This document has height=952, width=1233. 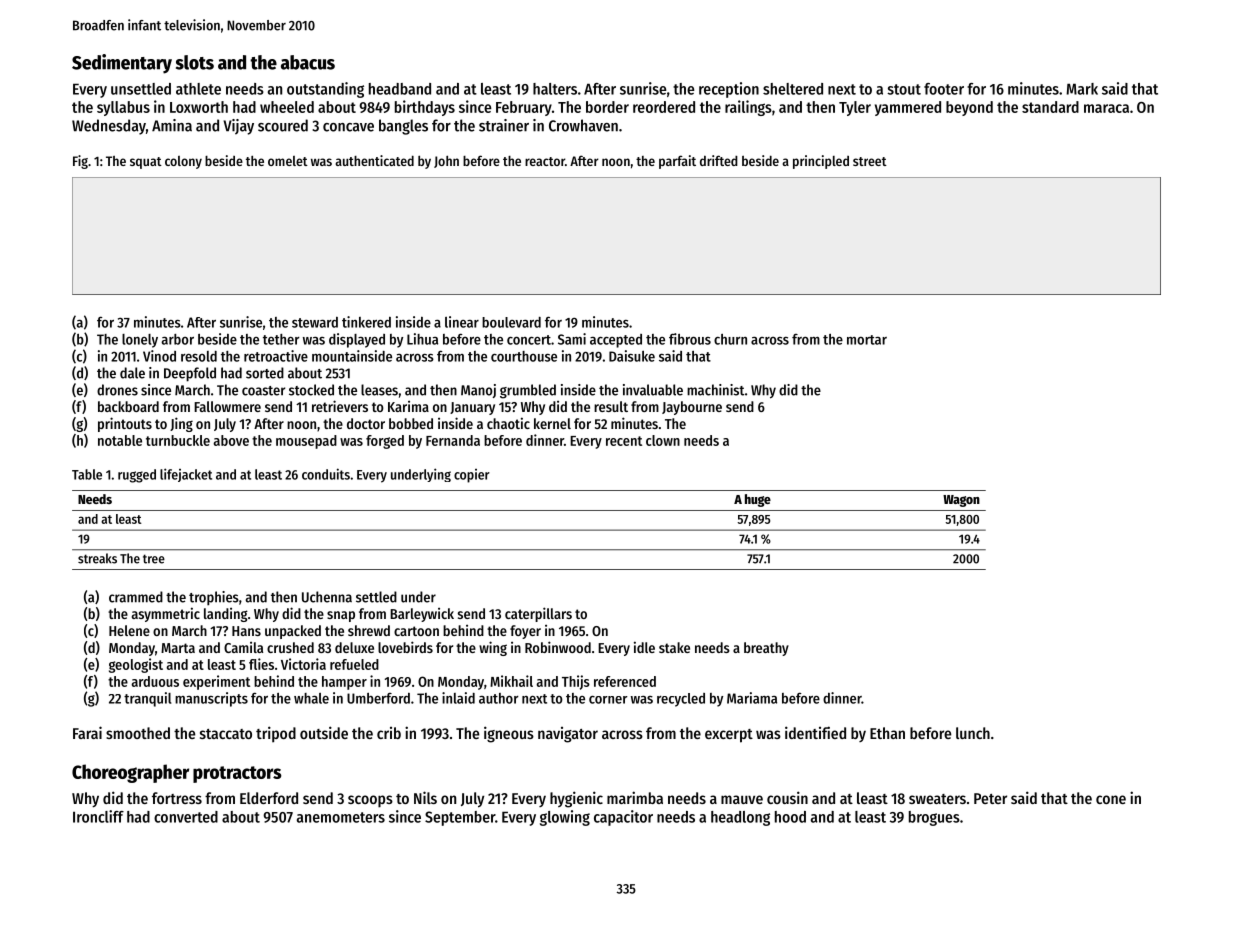 I want to click on huge, so click(x=758, y=500).
